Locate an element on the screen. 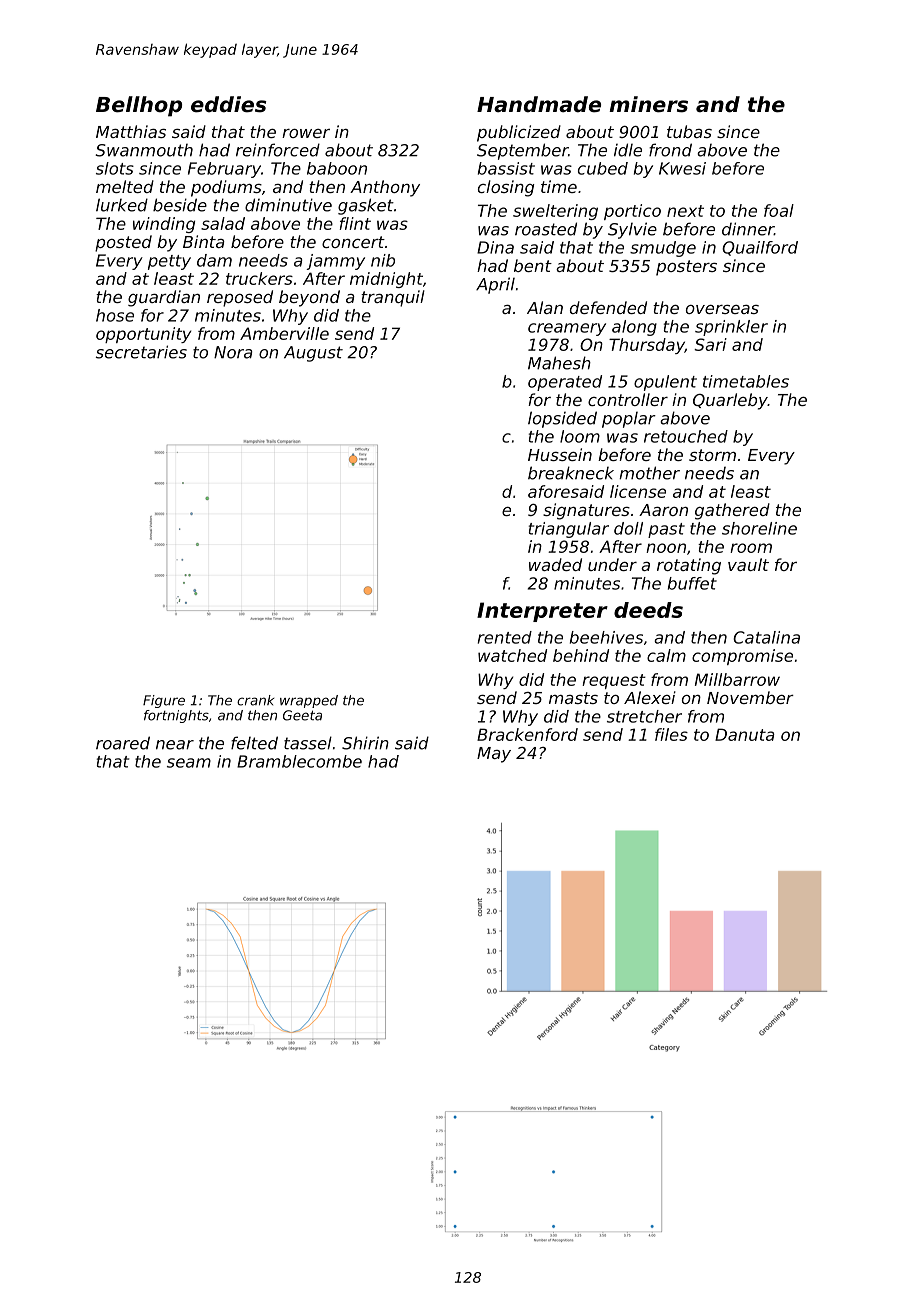 The width and height of the screenshot is (908, 1316). tranquil is located at coordinates (393, 298).
